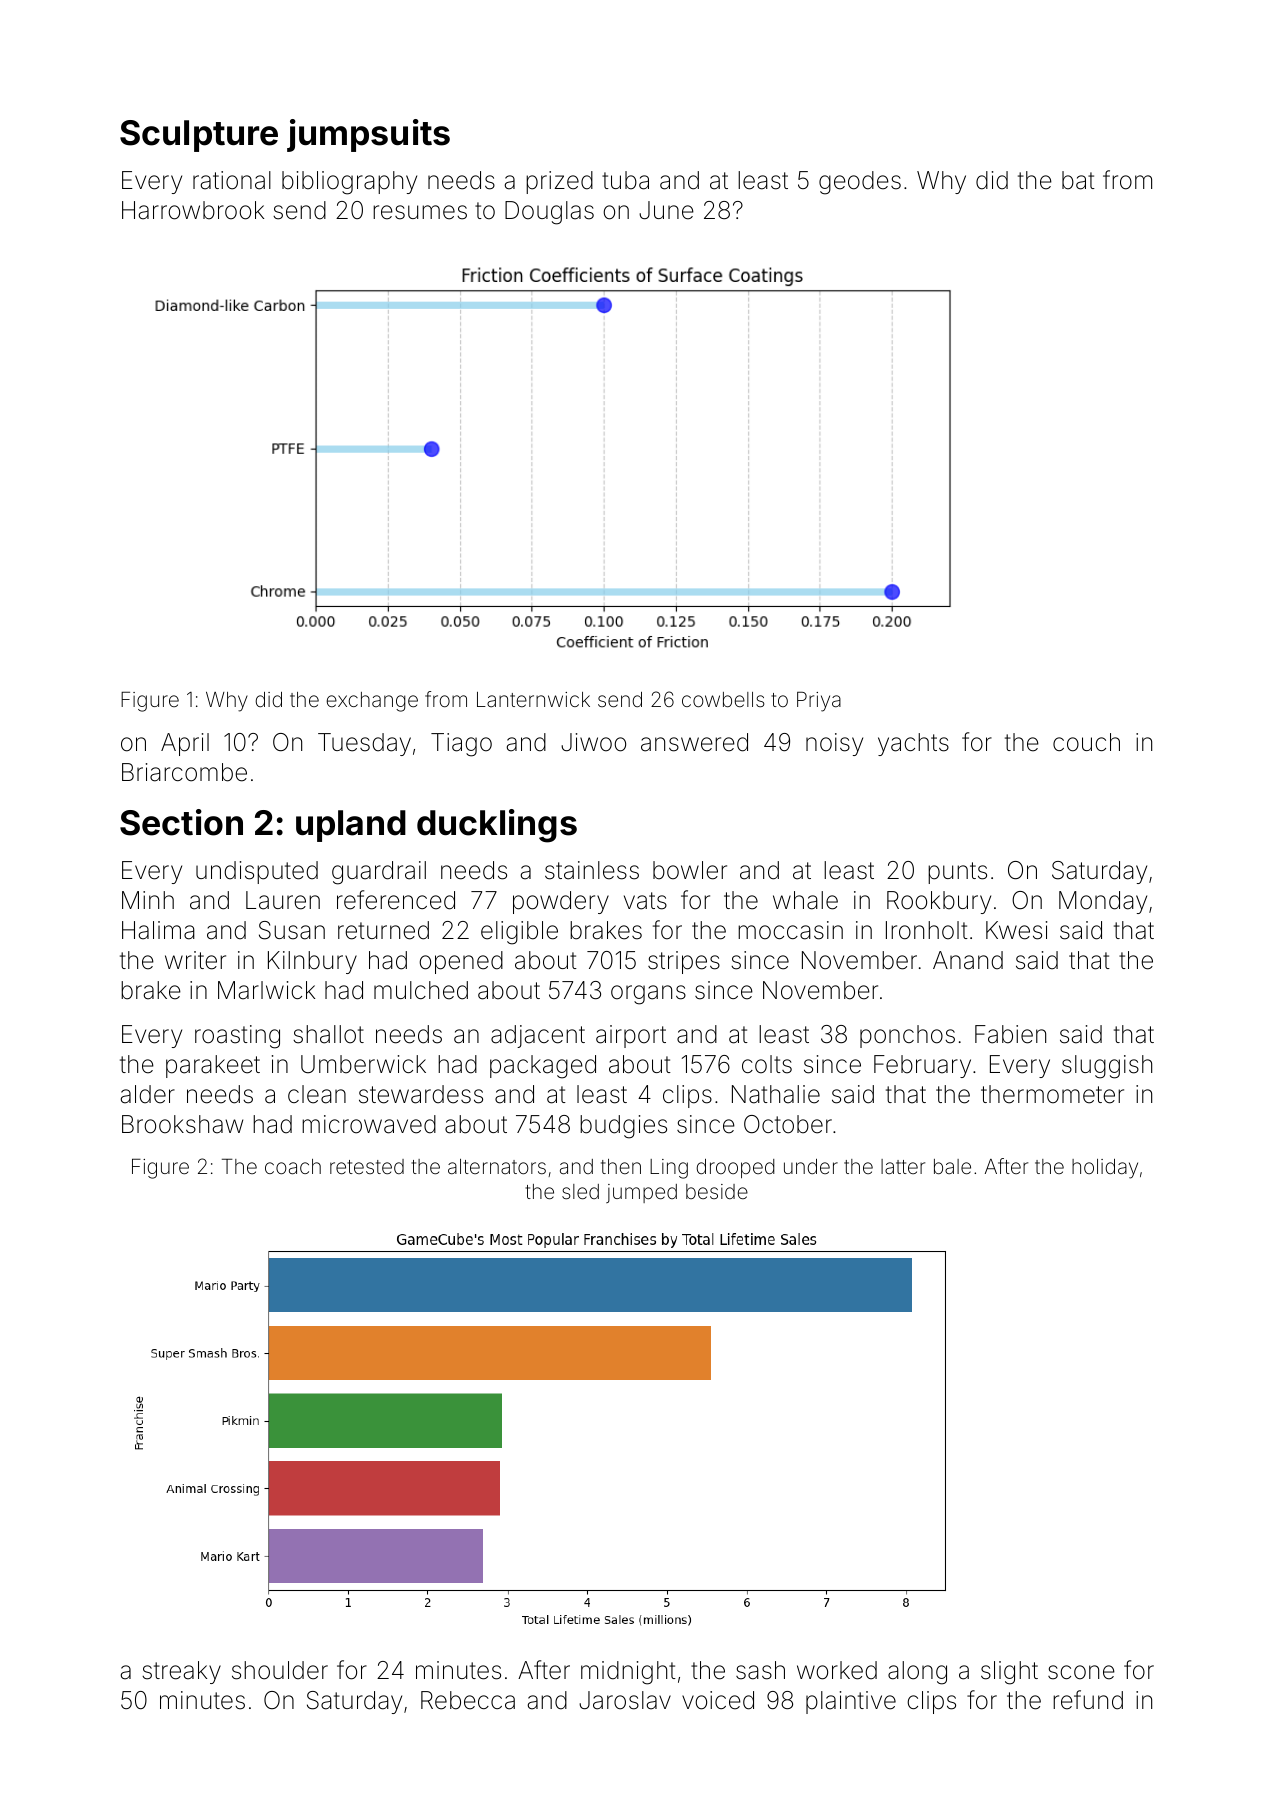 The image size is (1274, 1802). What do you see at coordinates (148, 900) in the screenshot?
I see `Minh` at bounding box center [148, 900].
